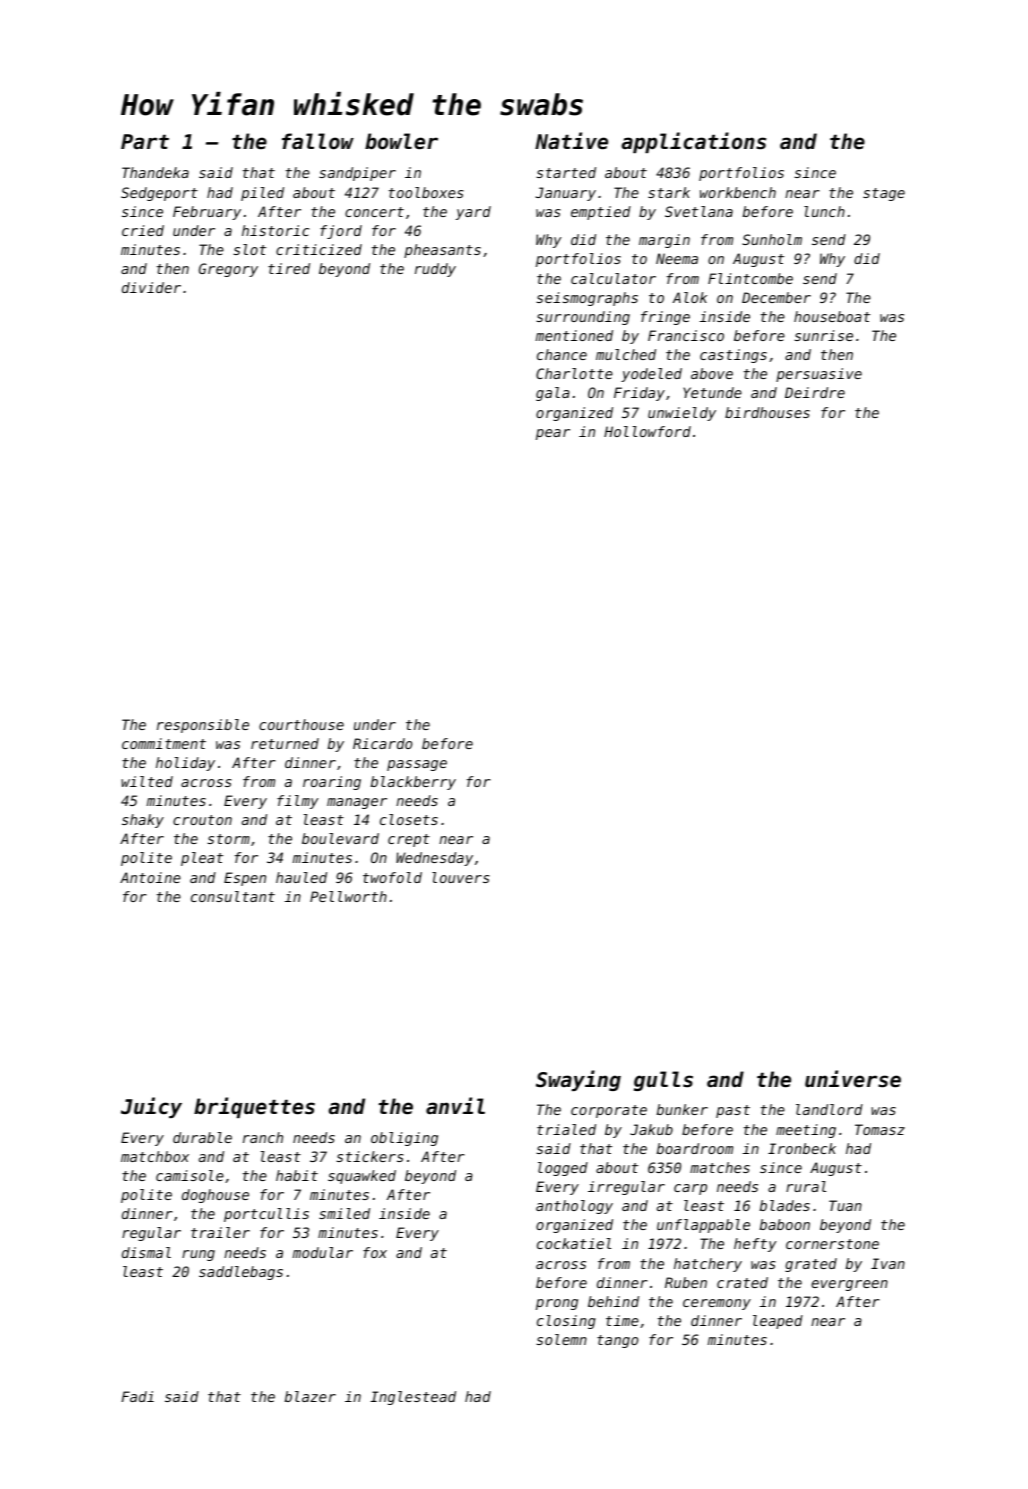 The height and width of the image is (1489, 1028). What do you see at coordinates (617, 1341) in the image?
I see `tango` at bounding box center [617, 1341].
